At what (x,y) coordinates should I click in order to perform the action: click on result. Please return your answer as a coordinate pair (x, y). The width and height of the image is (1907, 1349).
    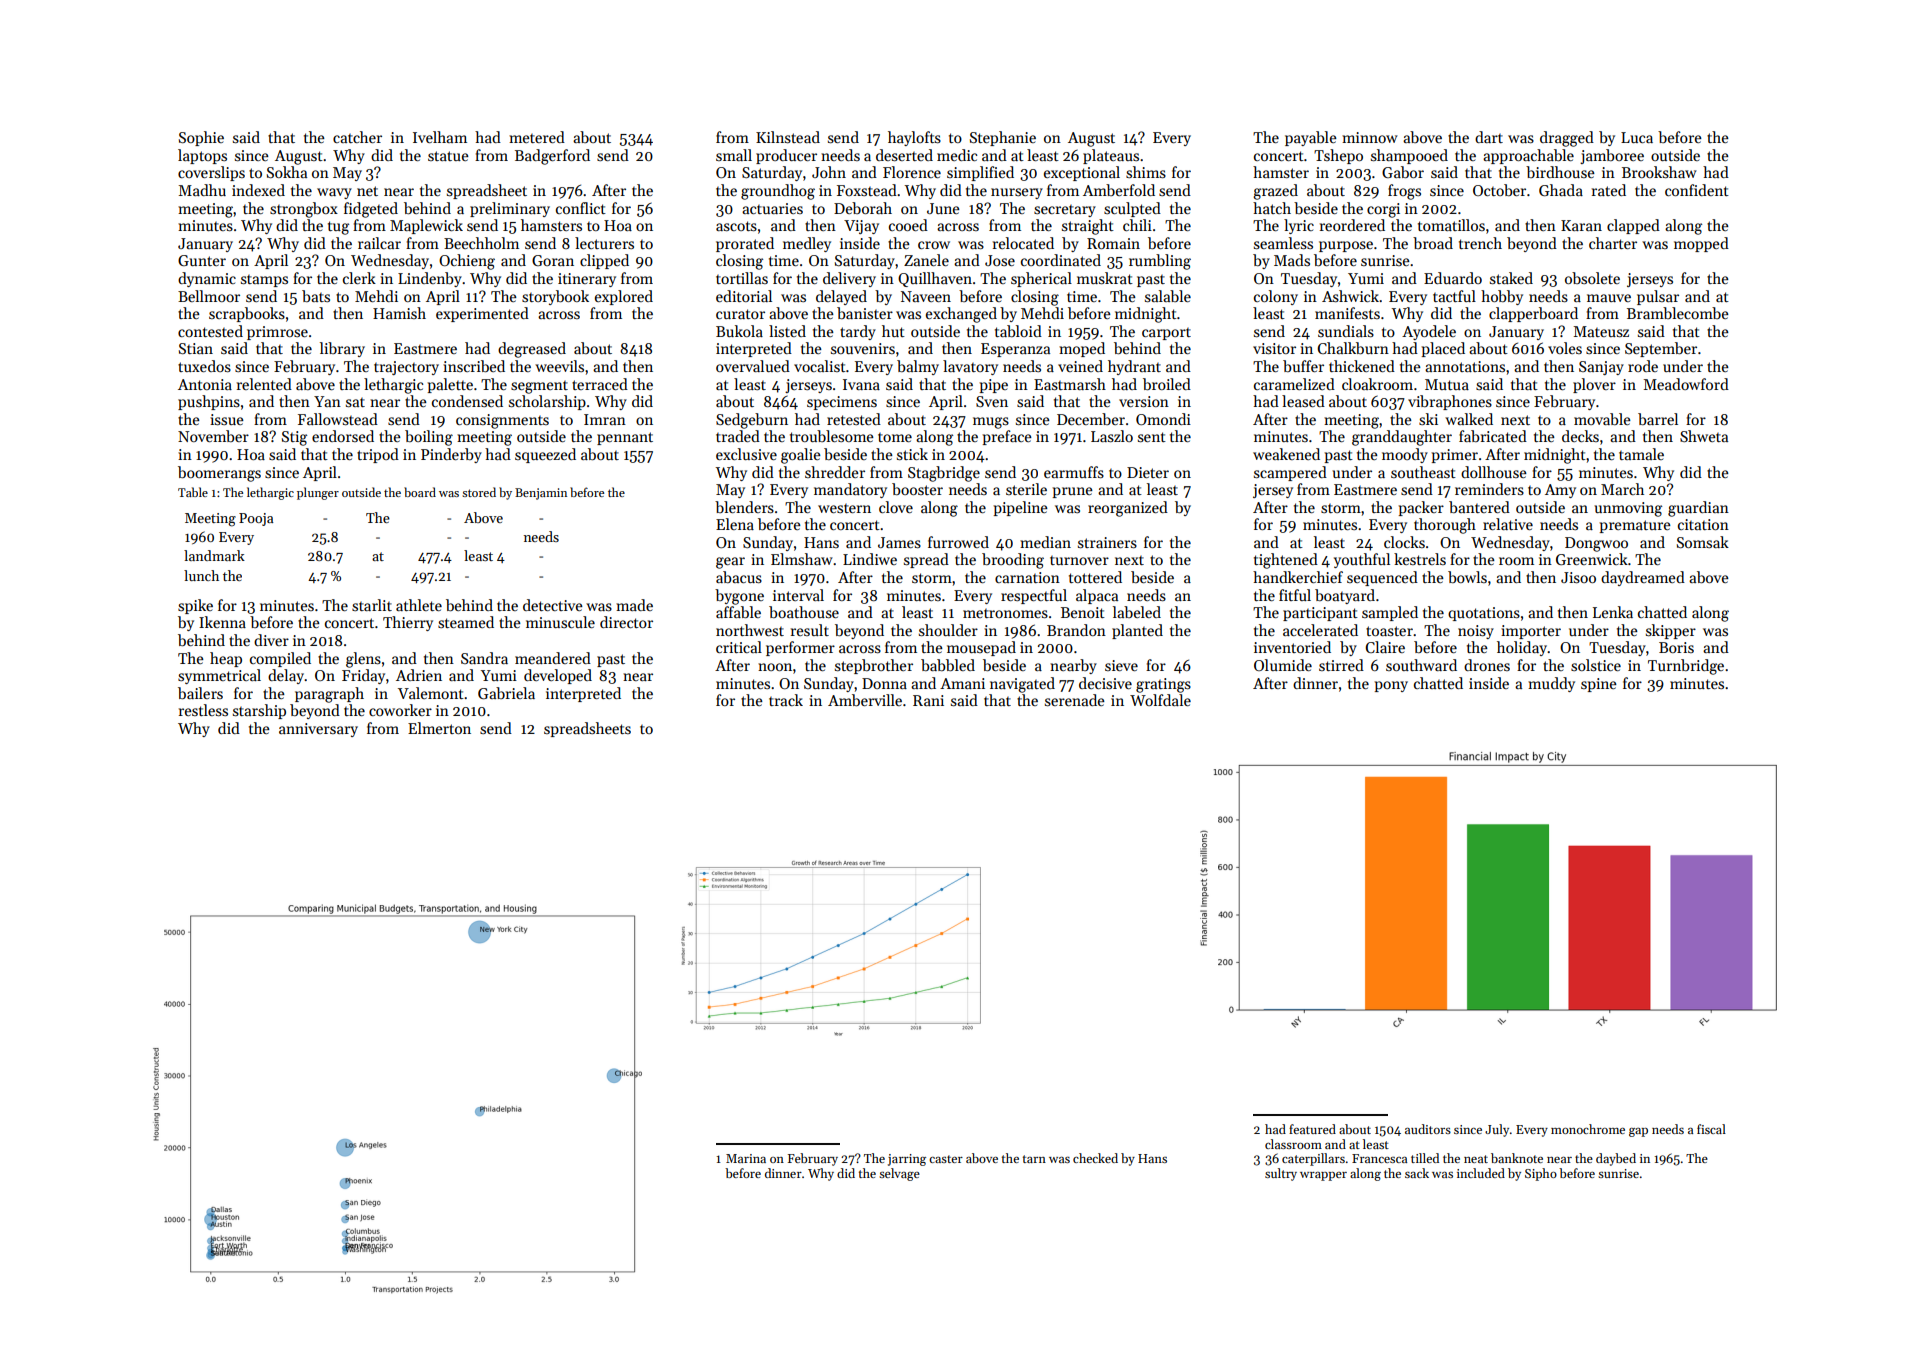
    Looking at the image, I should click on (810, 630).
